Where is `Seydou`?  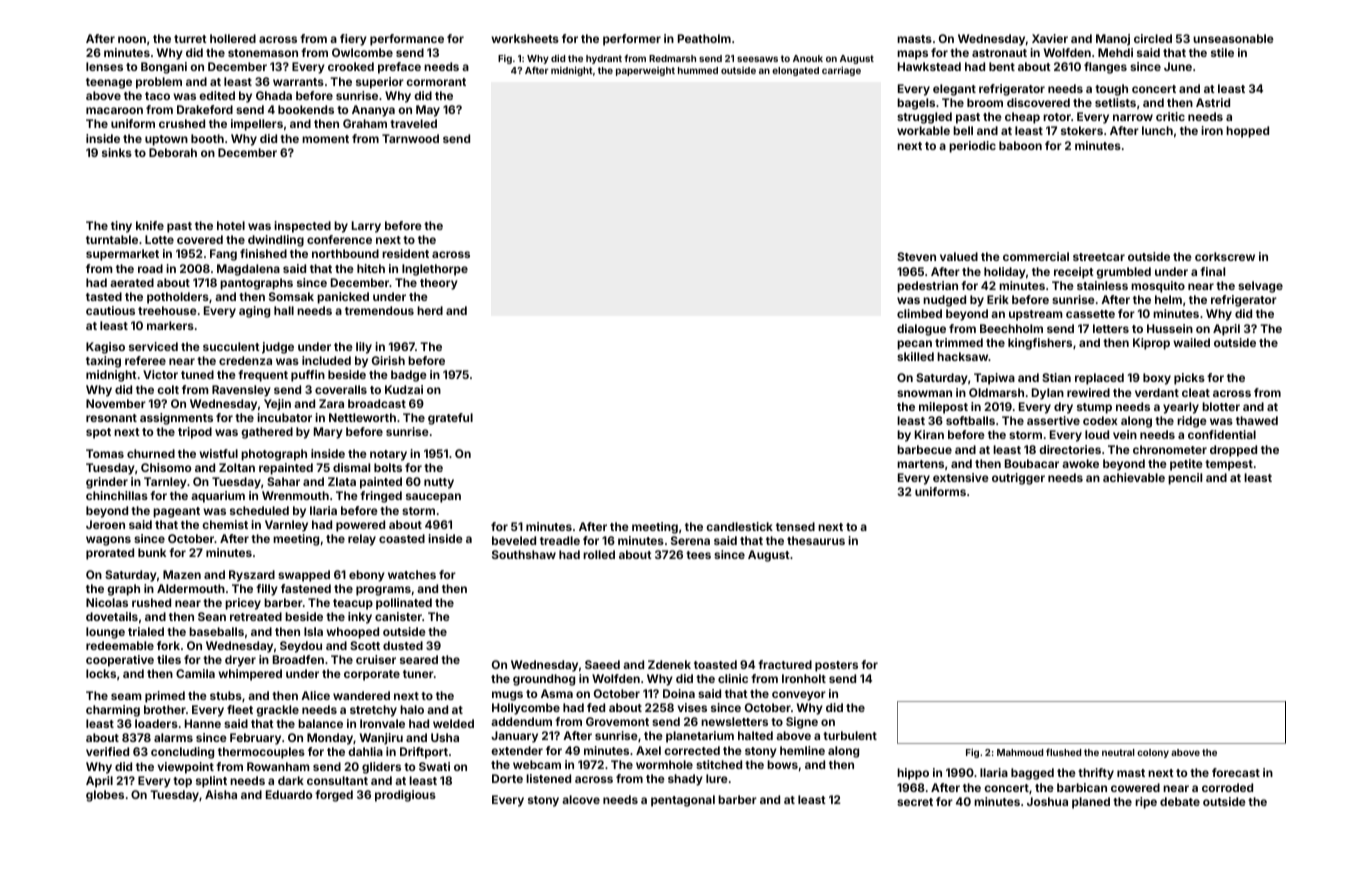
Seydou is located at coordinates (301, 647).
